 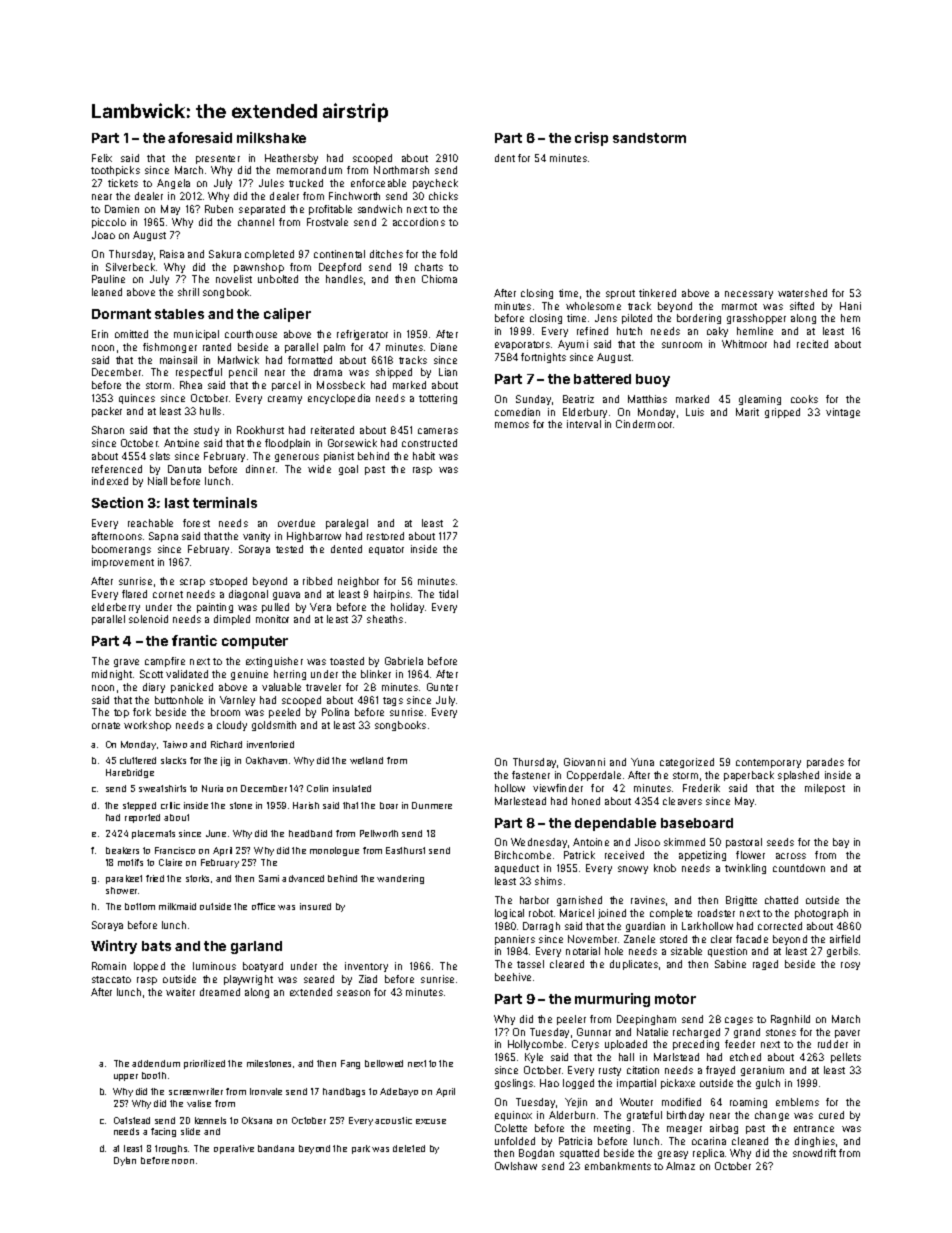 I want to click on vintage, so click(x=843, y=413).
